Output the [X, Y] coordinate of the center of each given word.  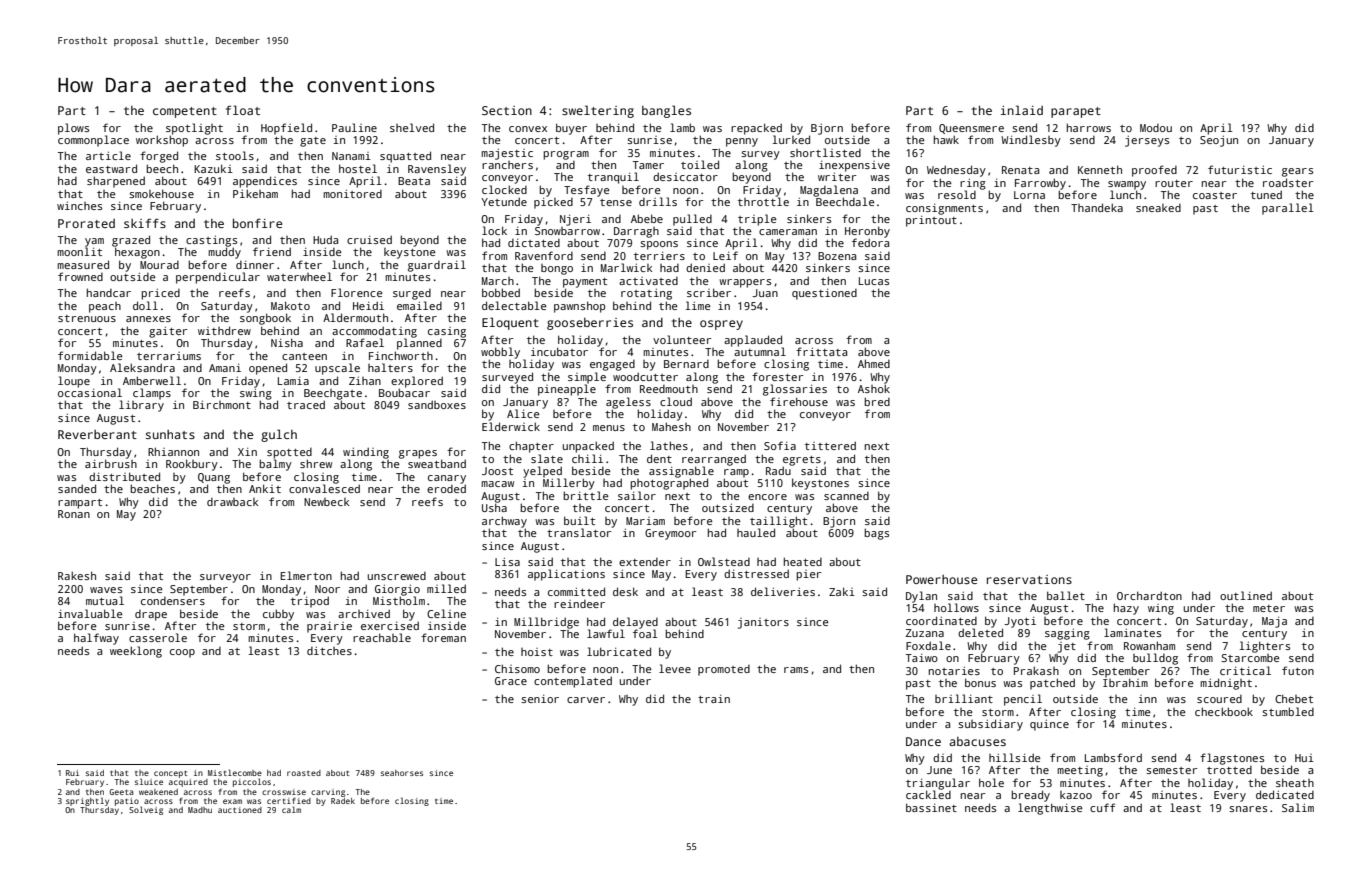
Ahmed [874, 363]
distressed [756, 573]
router [1174, 183]
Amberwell [152, 380]
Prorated [86, 223]
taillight [778, 522]
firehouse [799, 401]
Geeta [121, 792]
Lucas [874, 281]
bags [876, 534]
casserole [158, 637]
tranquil [613, 178]
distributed [124, 476]
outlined [1246, 595]
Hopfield [286, 129]
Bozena [837, 256]
